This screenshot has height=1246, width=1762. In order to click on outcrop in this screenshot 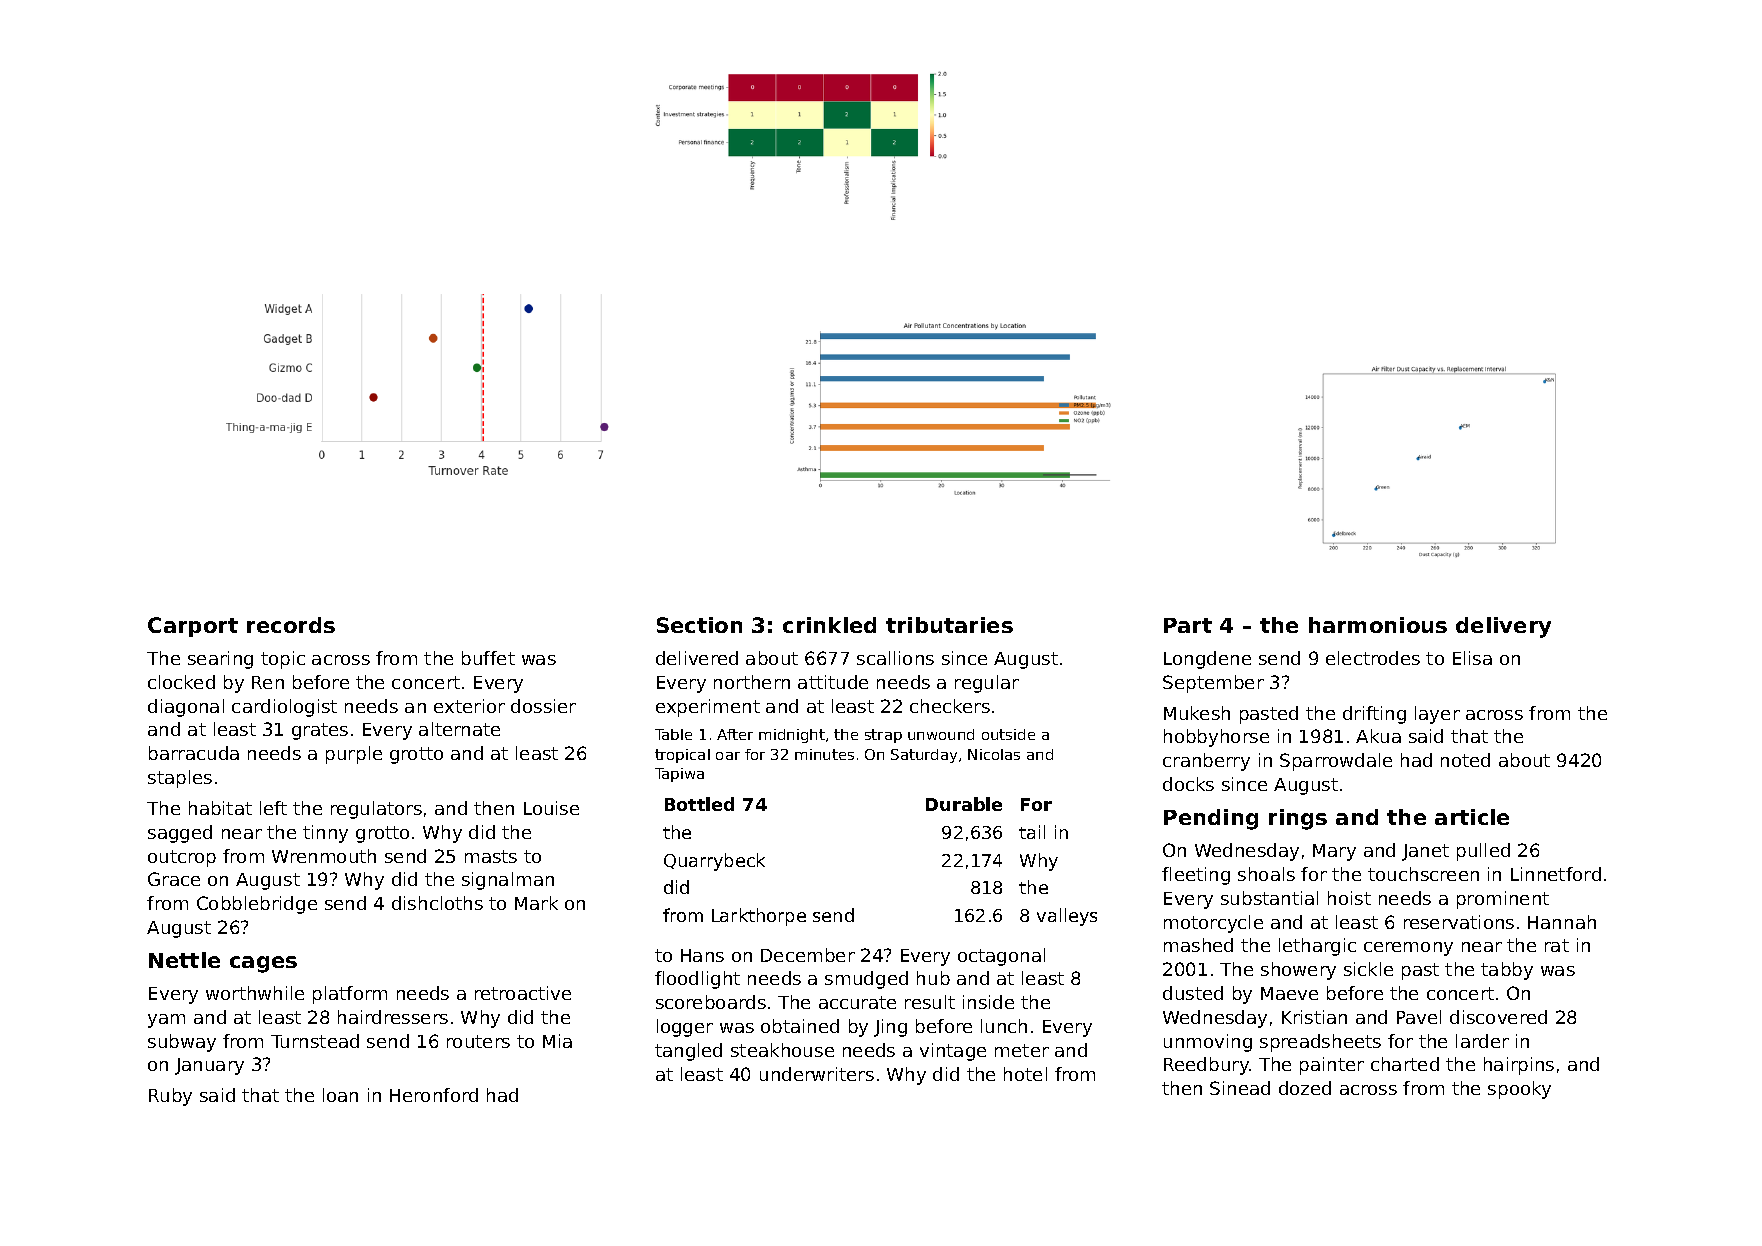, I will do `click(182, 858)`.
